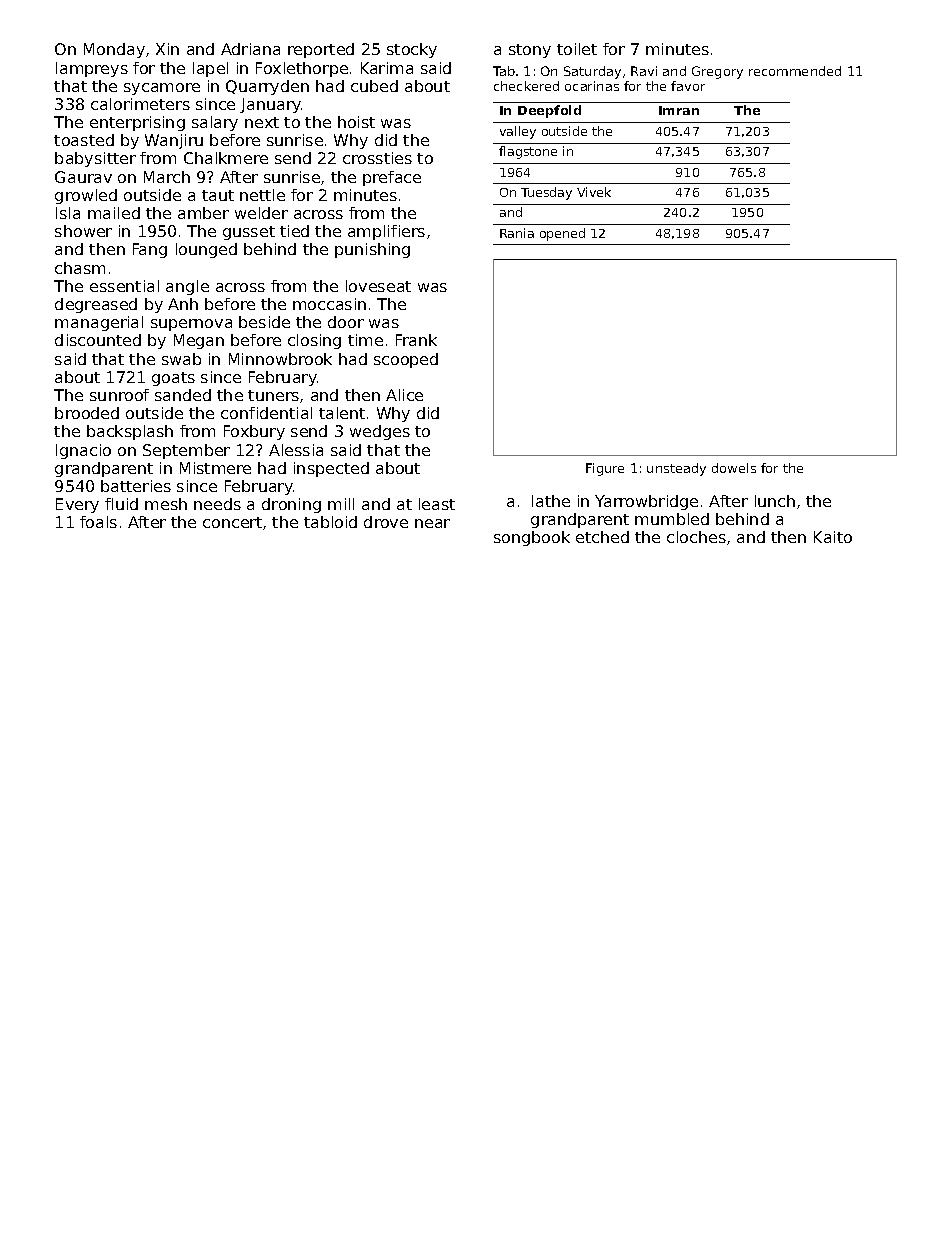 The width and height of the document is (952, 1233). What do you see at coordinates (92, 69) in the document?
I see `lampreys` at bounding box center [92, 69].
